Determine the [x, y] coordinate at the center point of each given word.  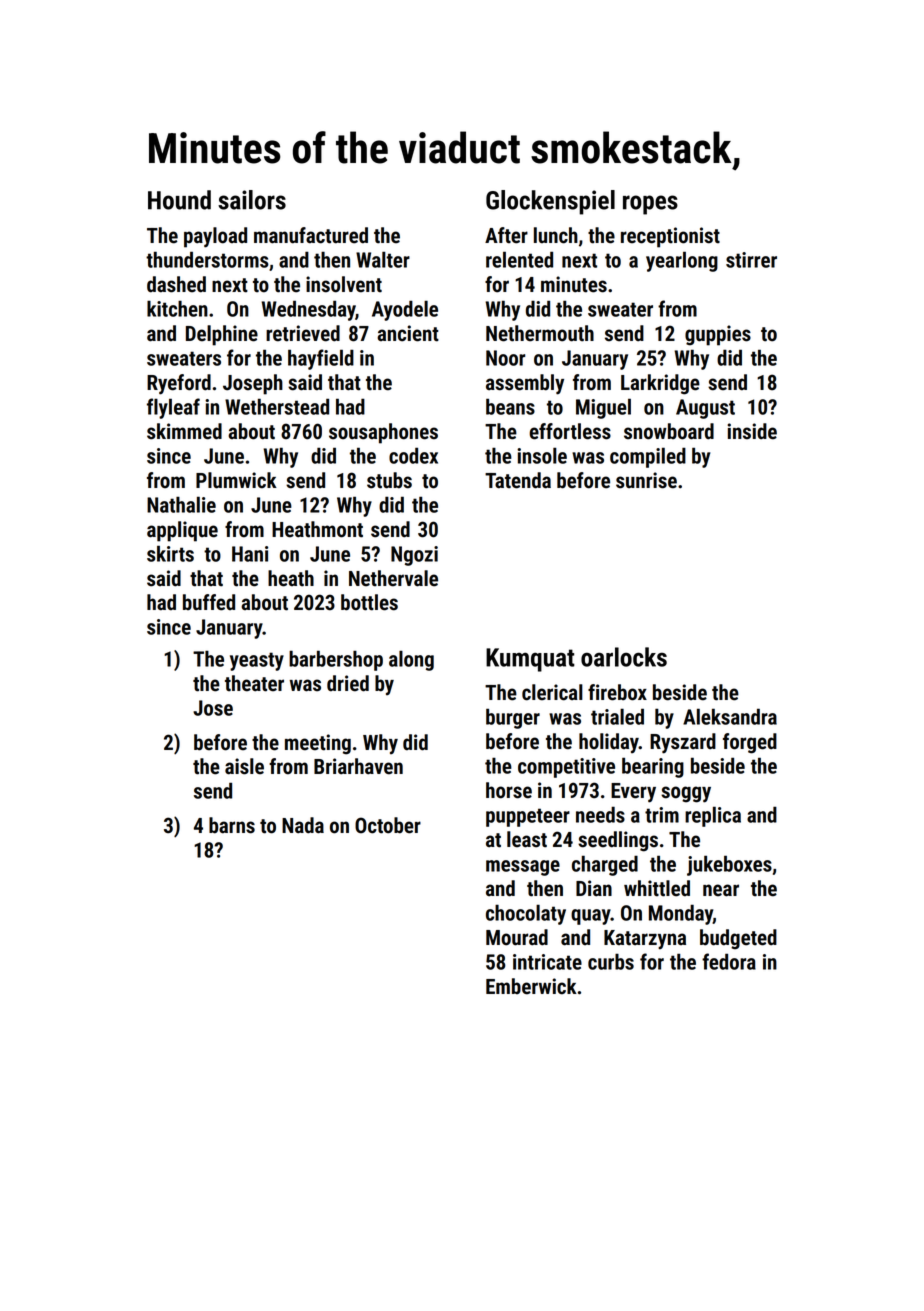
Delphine [222, 335]
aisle [244, 766]
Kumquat [530, 660]
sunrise [646, 480]
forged [750, 743]
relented [519, 259]
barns [232, 825]
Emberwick [531, 986]
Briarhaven [358, 766]
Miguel [603, 408]
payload [215, 237]
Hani [250, 554]
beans [510, 406]
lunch [556, 235]
